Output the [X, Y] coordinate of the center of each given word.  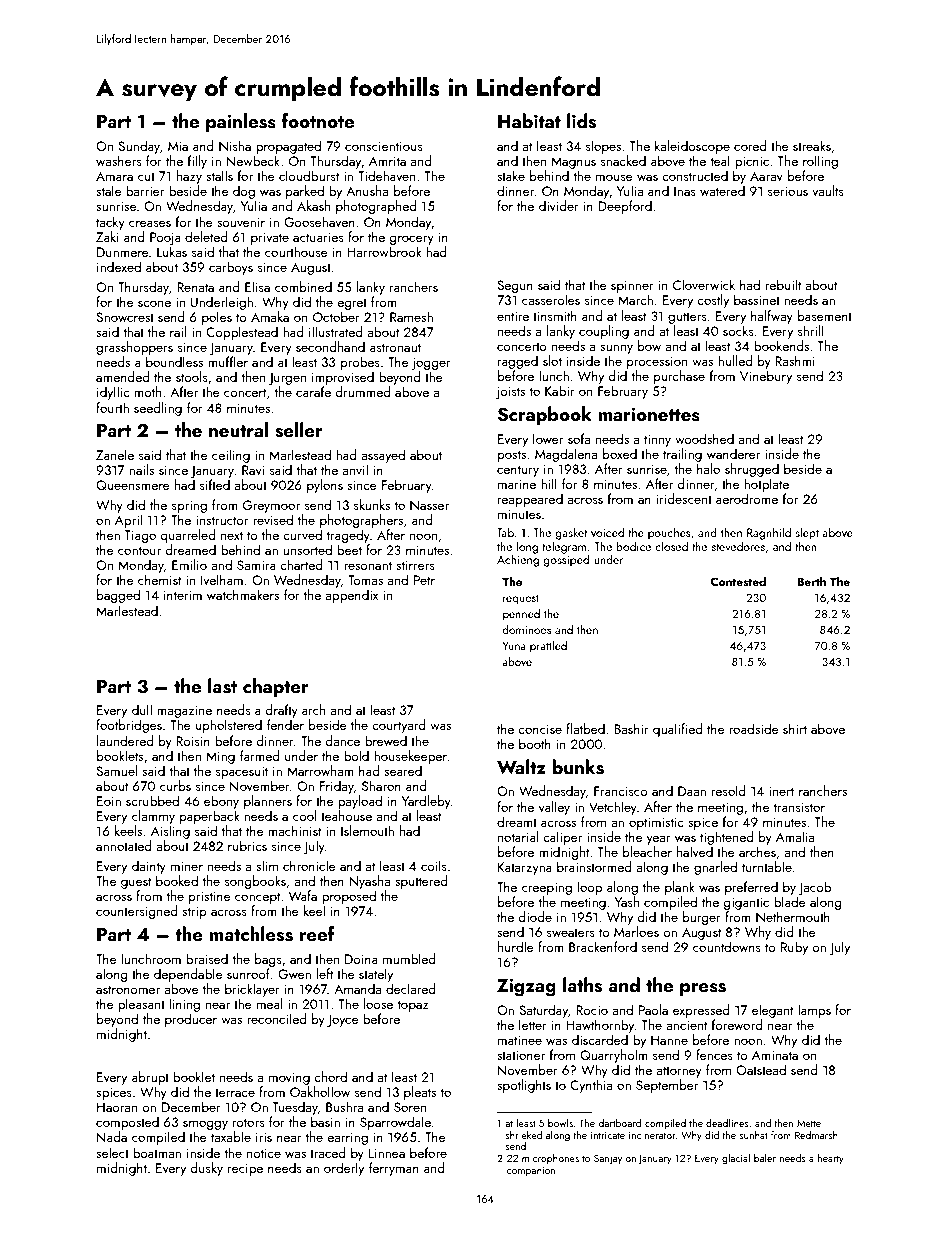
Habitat [529, 120]
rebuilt [783, 284]
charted [301, 564]
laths [582, 985]
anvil [355, 469]
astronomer [128, 989]
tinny [657, 440]
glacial [736, 1159]
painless [241, 122]
